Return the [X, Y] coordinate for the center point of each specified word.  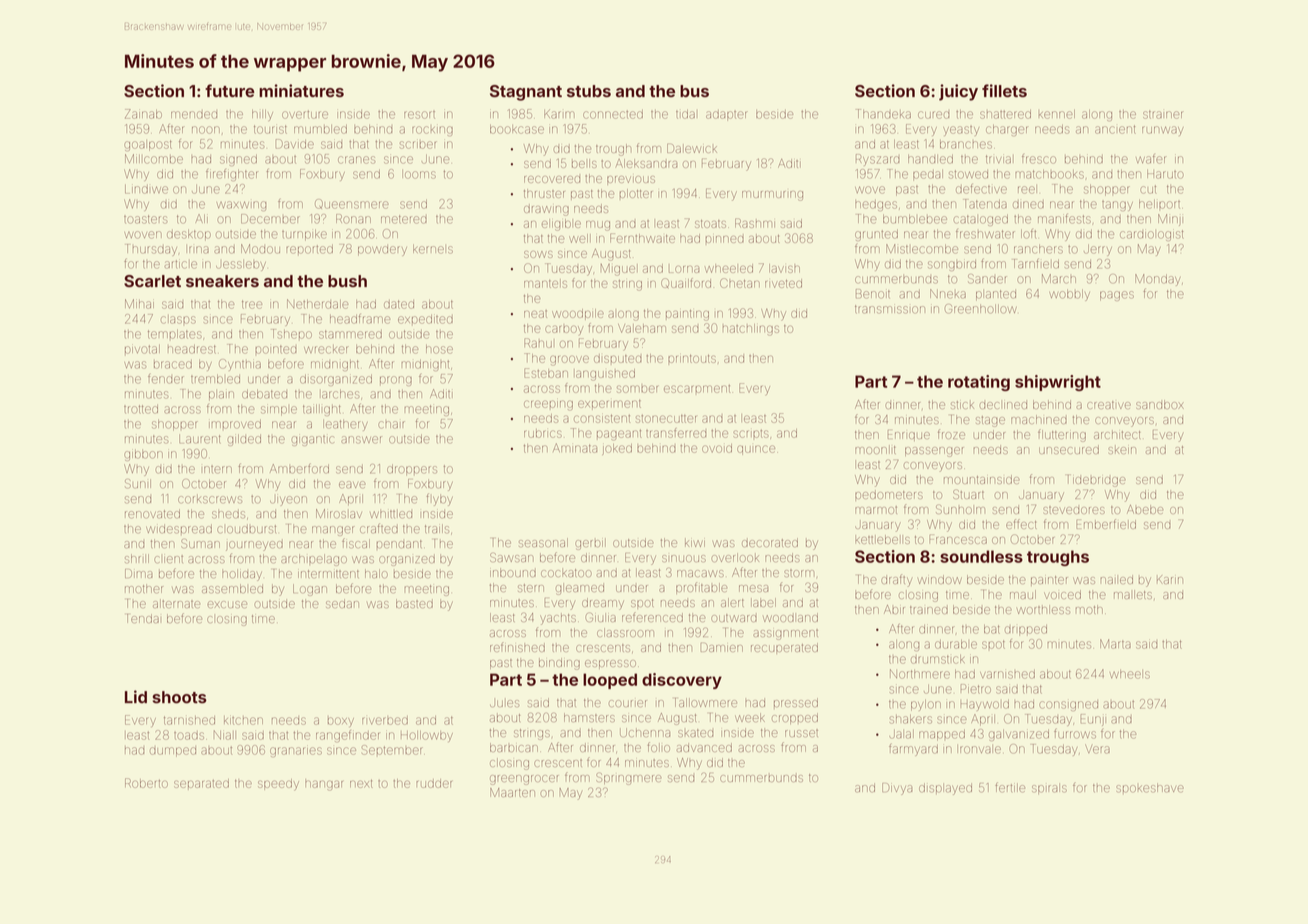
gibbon [143, 455]
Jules [504, 703]
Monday [1157, 280]
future [229, 90]
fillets [1004, 90]
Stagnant [526, 93]
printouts [692, 359]
